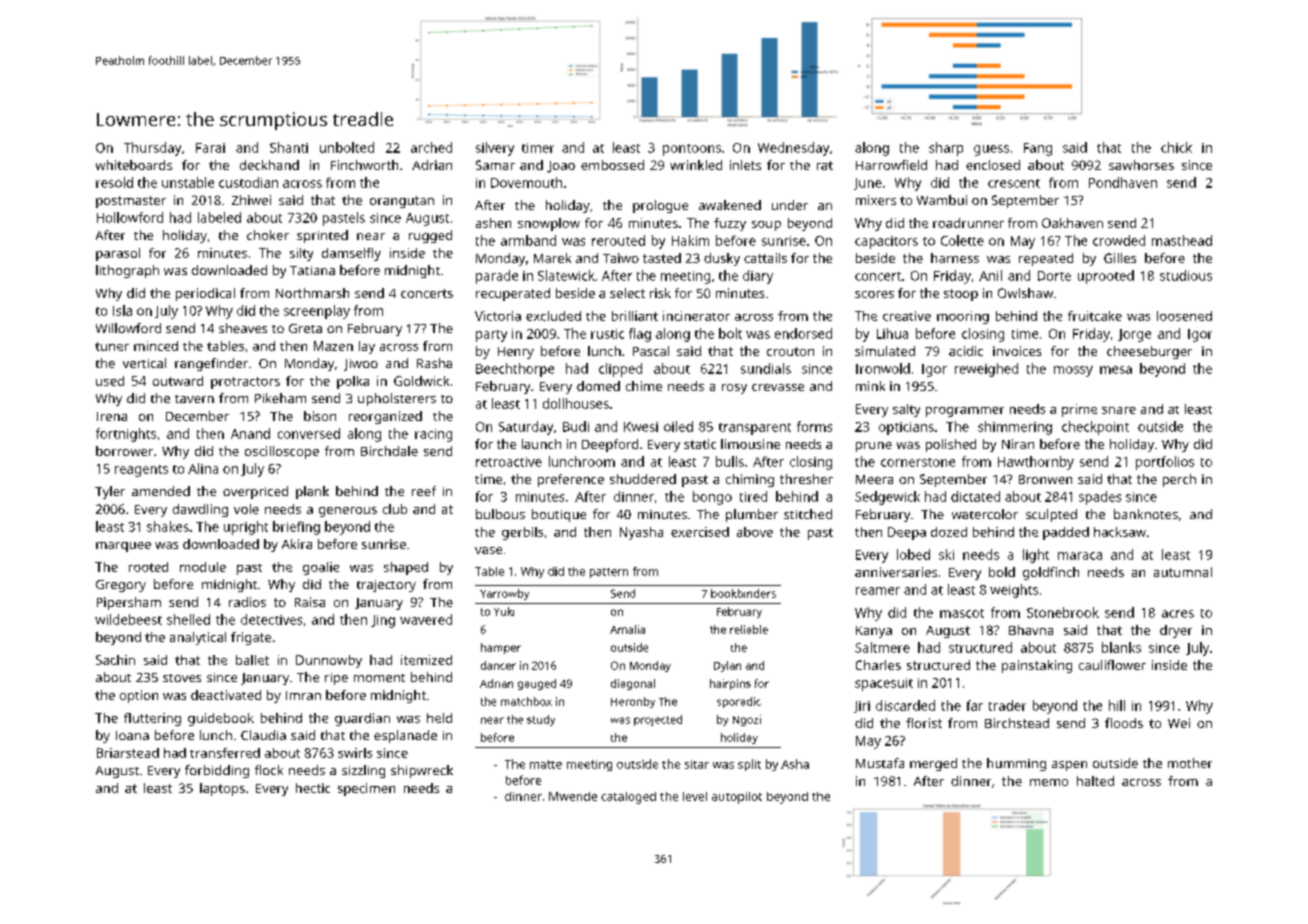  What do you see at coordinates (491, 336) in the page?
I see `party` at bounding box center [491, 336].
